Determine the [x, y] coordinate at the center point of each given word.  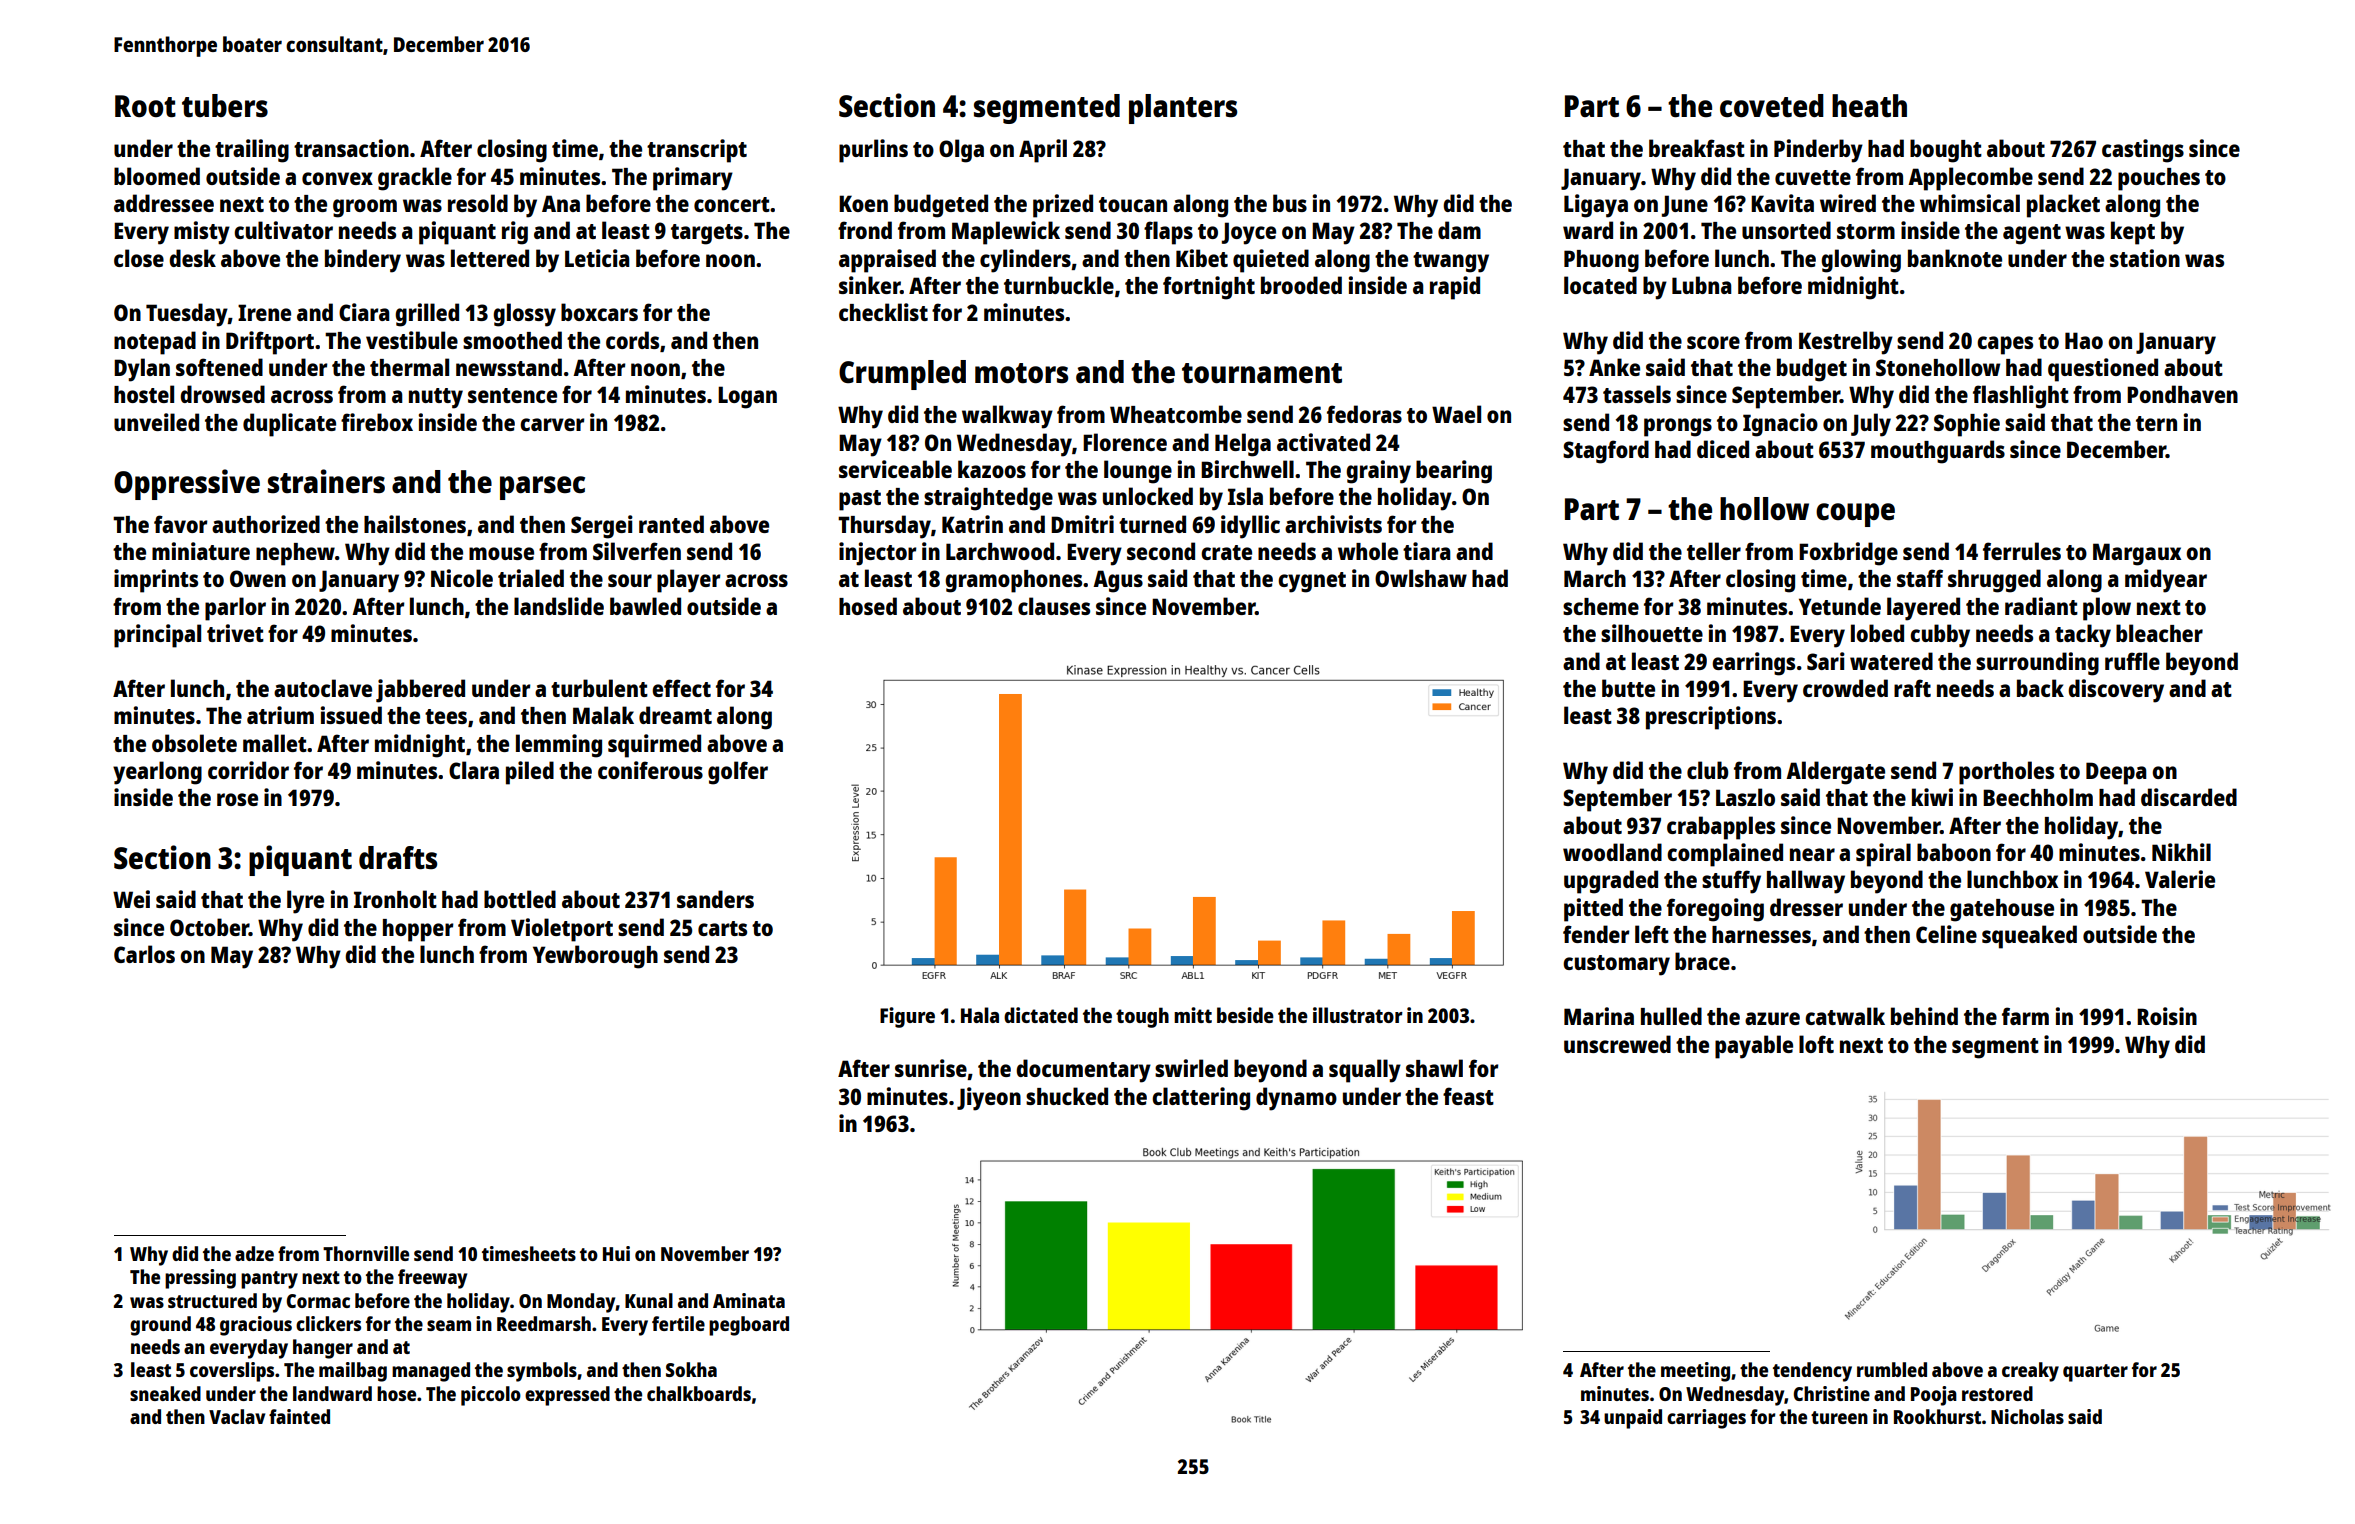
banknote [1955, 258]
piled [530, 773]
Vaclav [237, 1416]
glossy [524, 315]
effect [681, 688]
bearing [1454, 472]
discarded [2189, 797]
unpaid [1633, 1419]
